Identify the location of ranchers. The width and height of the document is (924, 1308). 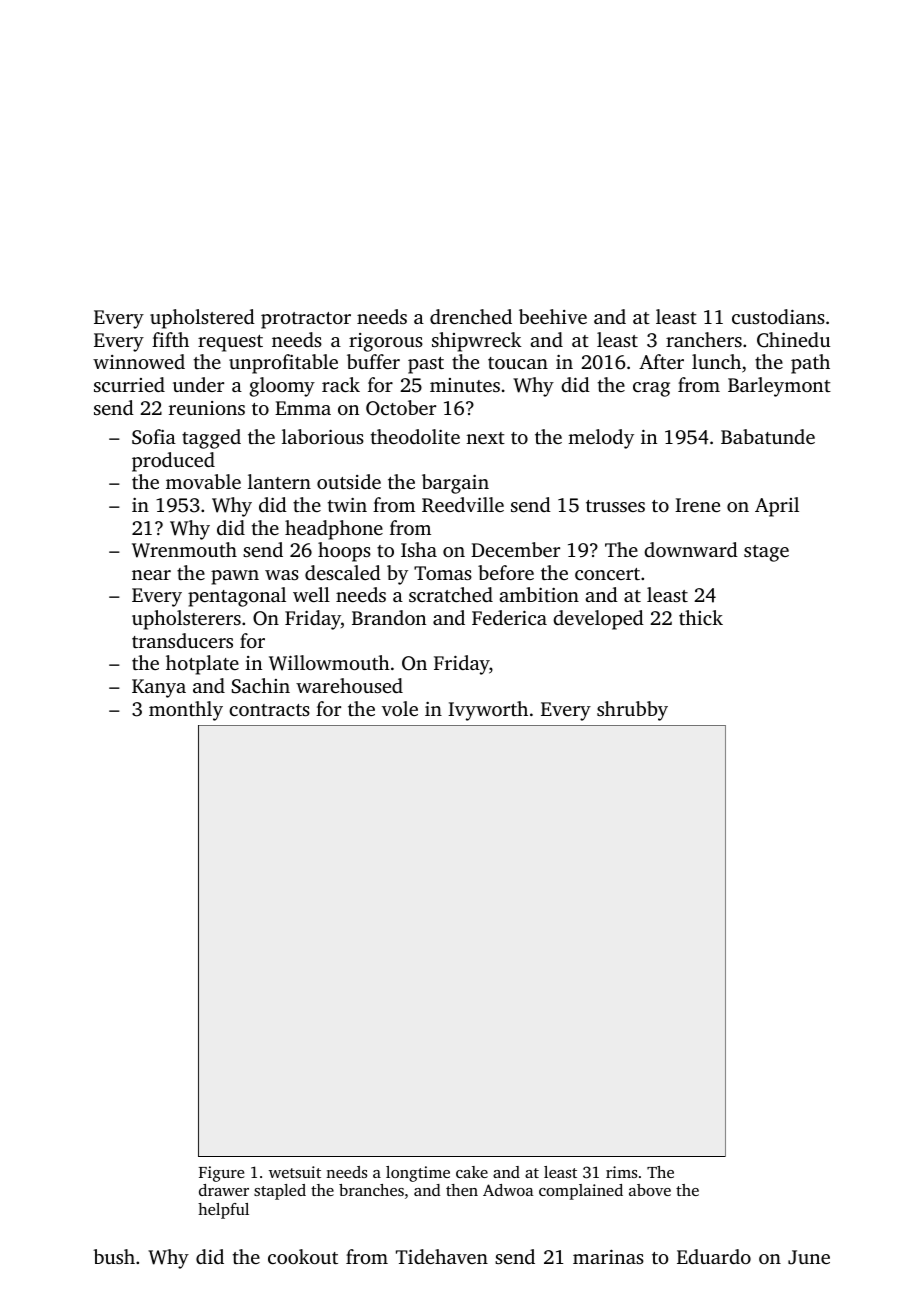
(704, 339).
